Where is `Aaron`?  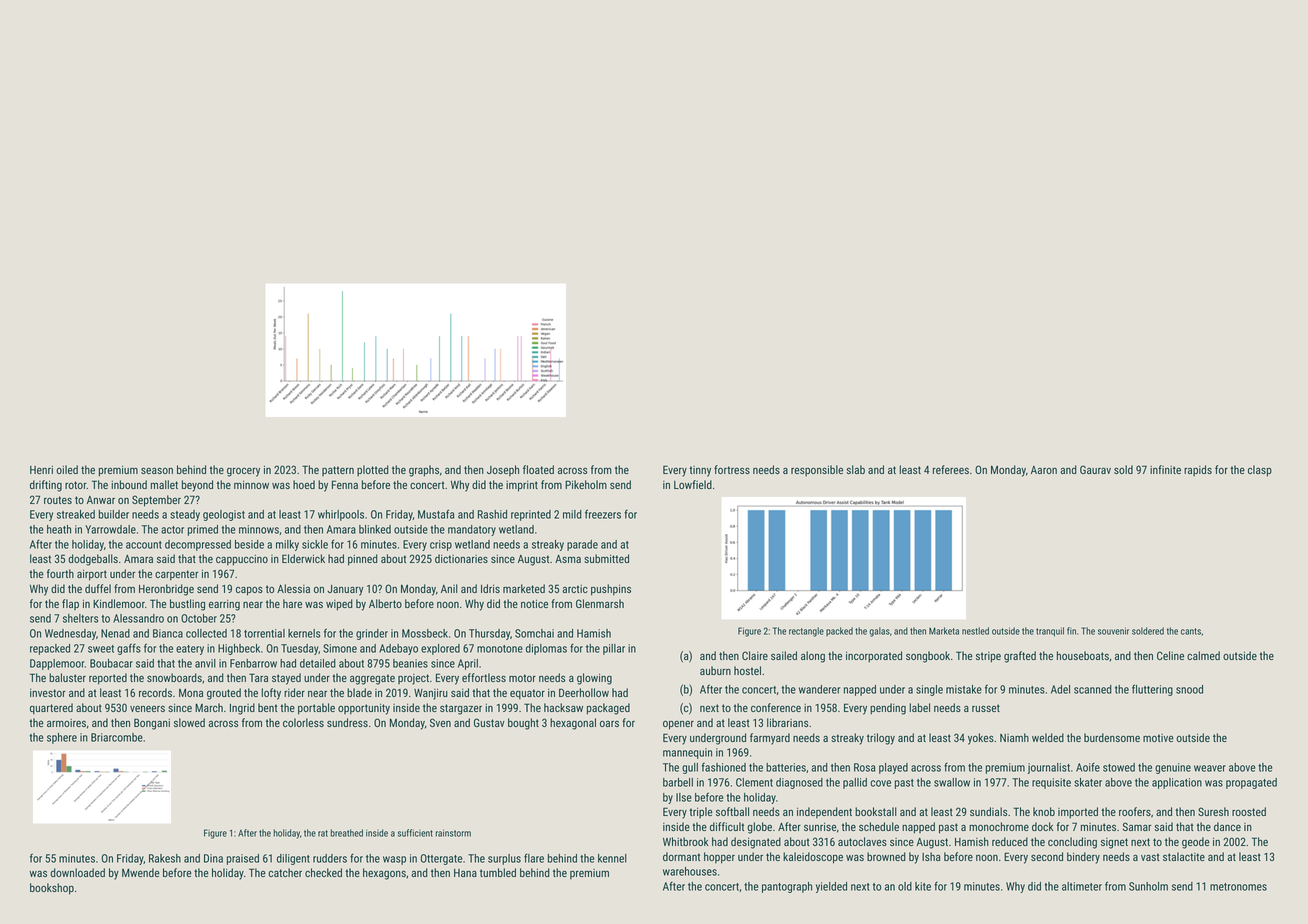
Aaron is located at coordinates (1044, 470).
